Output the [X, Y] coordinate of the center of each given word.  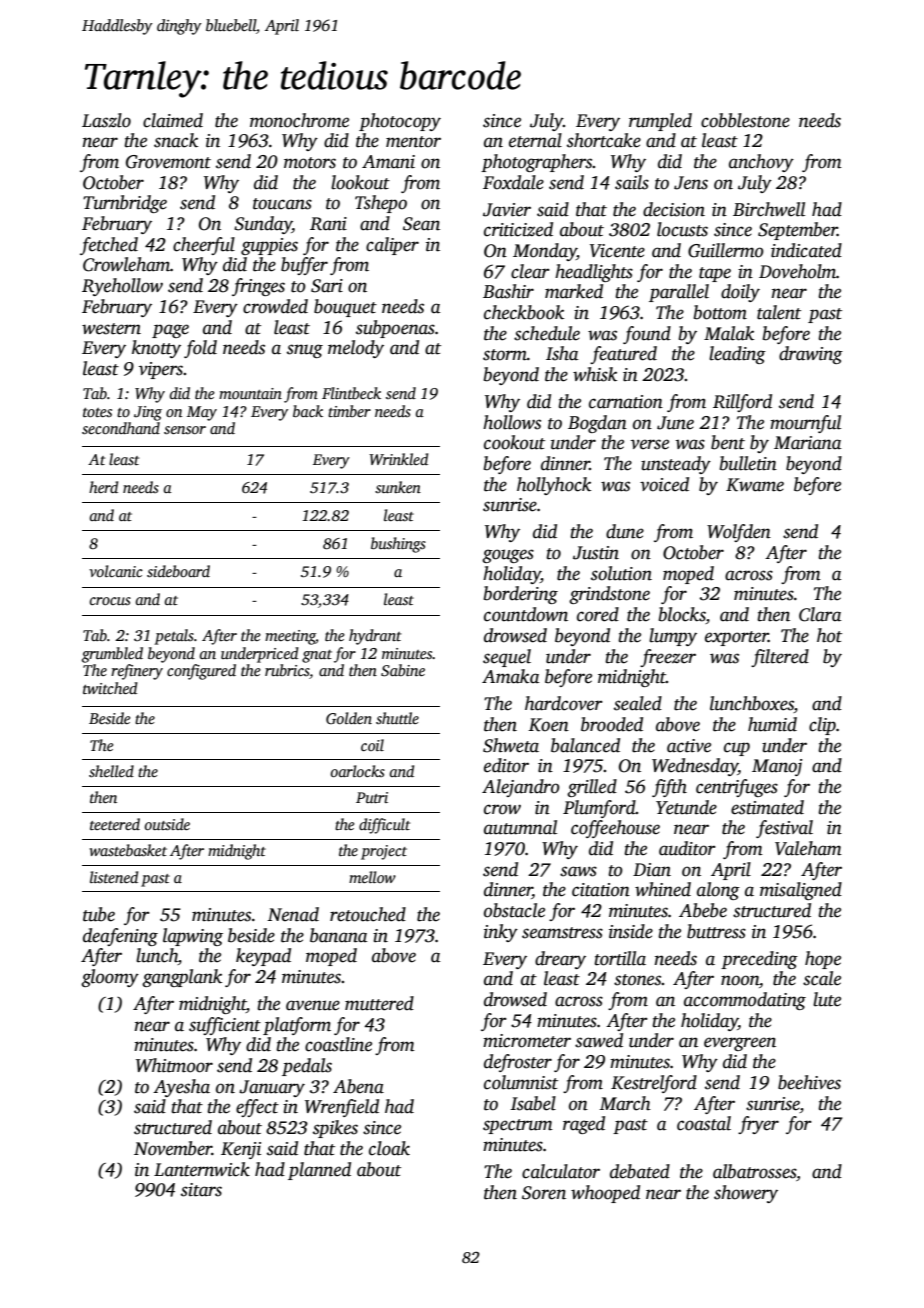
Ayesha [181, 1088]
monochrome [299, 120]
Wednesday [695, 767]
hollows [512, 422]
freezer [668, 658]
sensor [185, 430]
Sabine [403, 670]
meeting [290, 637]
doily [740, 293]
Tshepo [381, 204]
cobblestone [745, 120]
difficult [384, 826]
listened [114, 877]
